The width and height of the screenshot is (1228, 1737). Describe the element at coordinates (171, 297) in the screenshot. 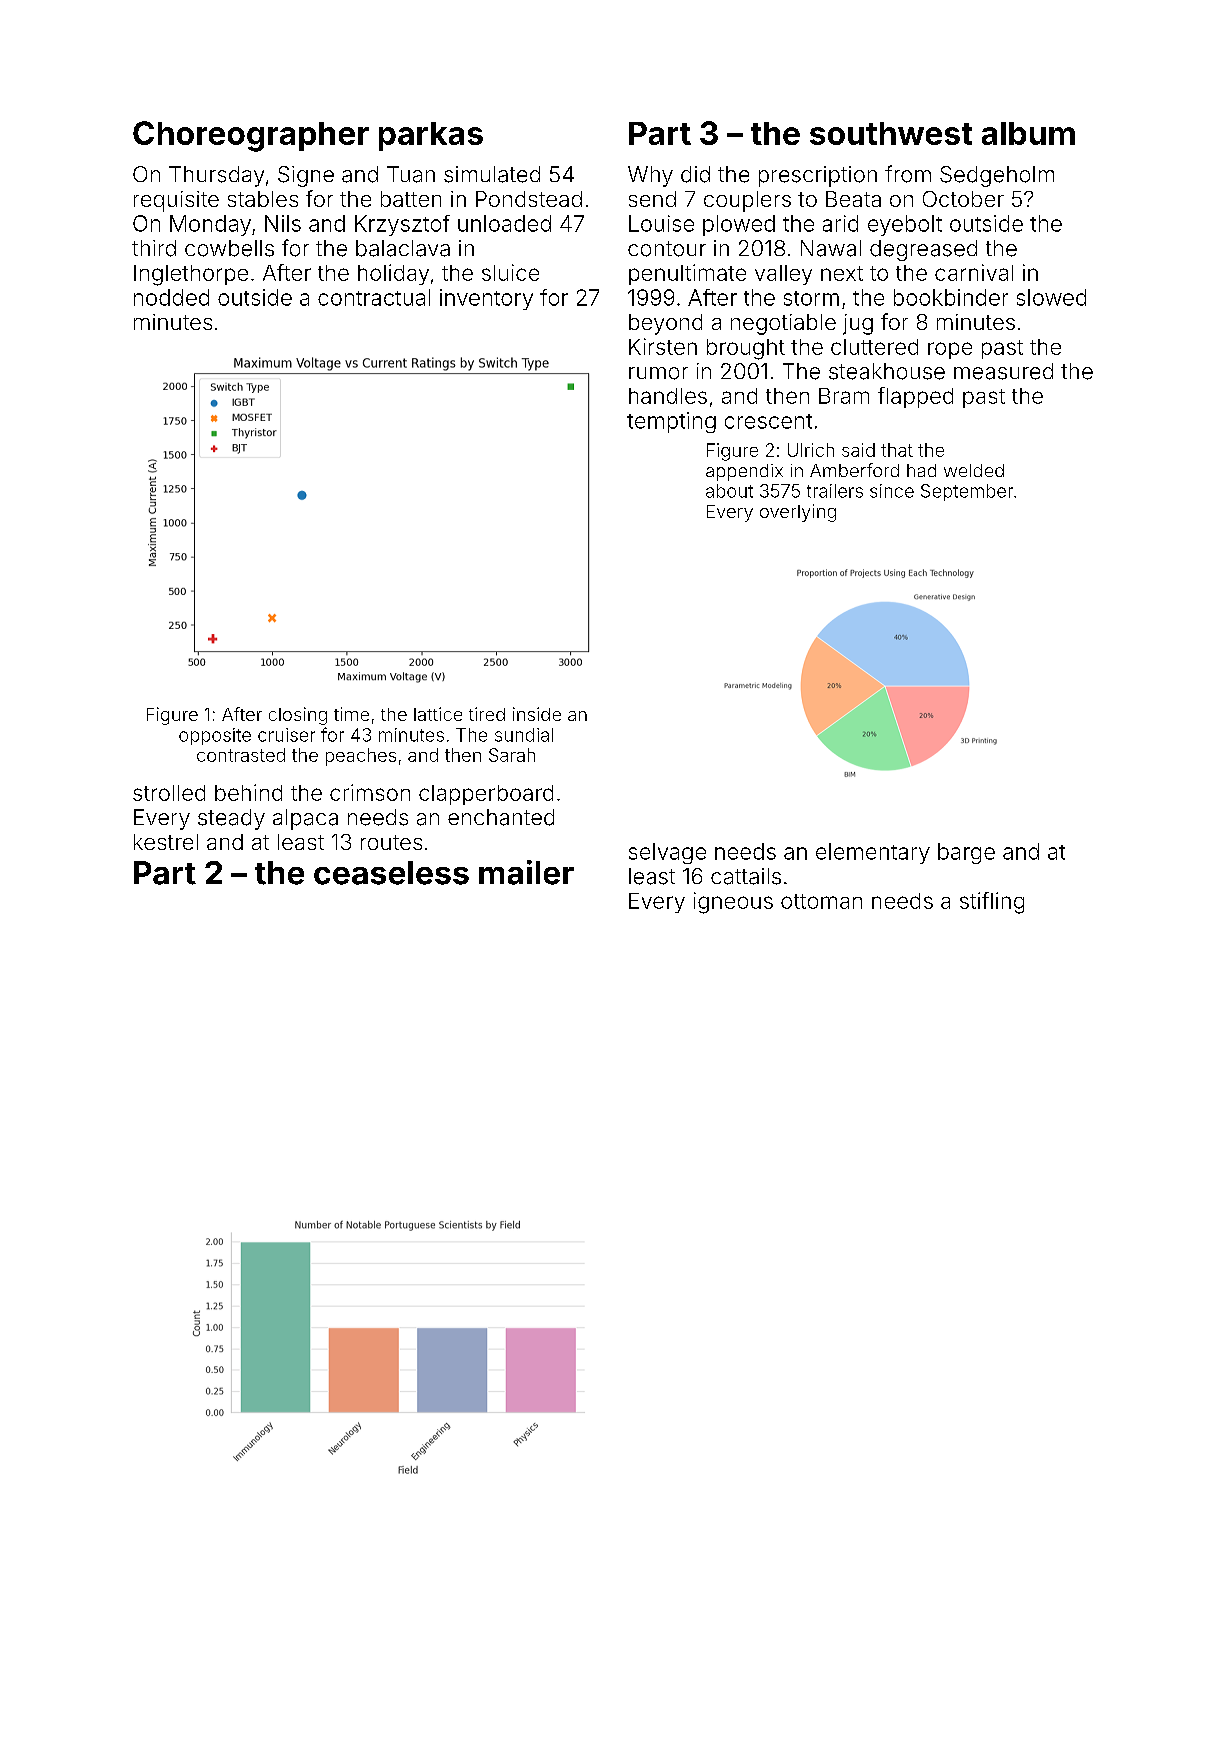

I see `nodded` at that location.
